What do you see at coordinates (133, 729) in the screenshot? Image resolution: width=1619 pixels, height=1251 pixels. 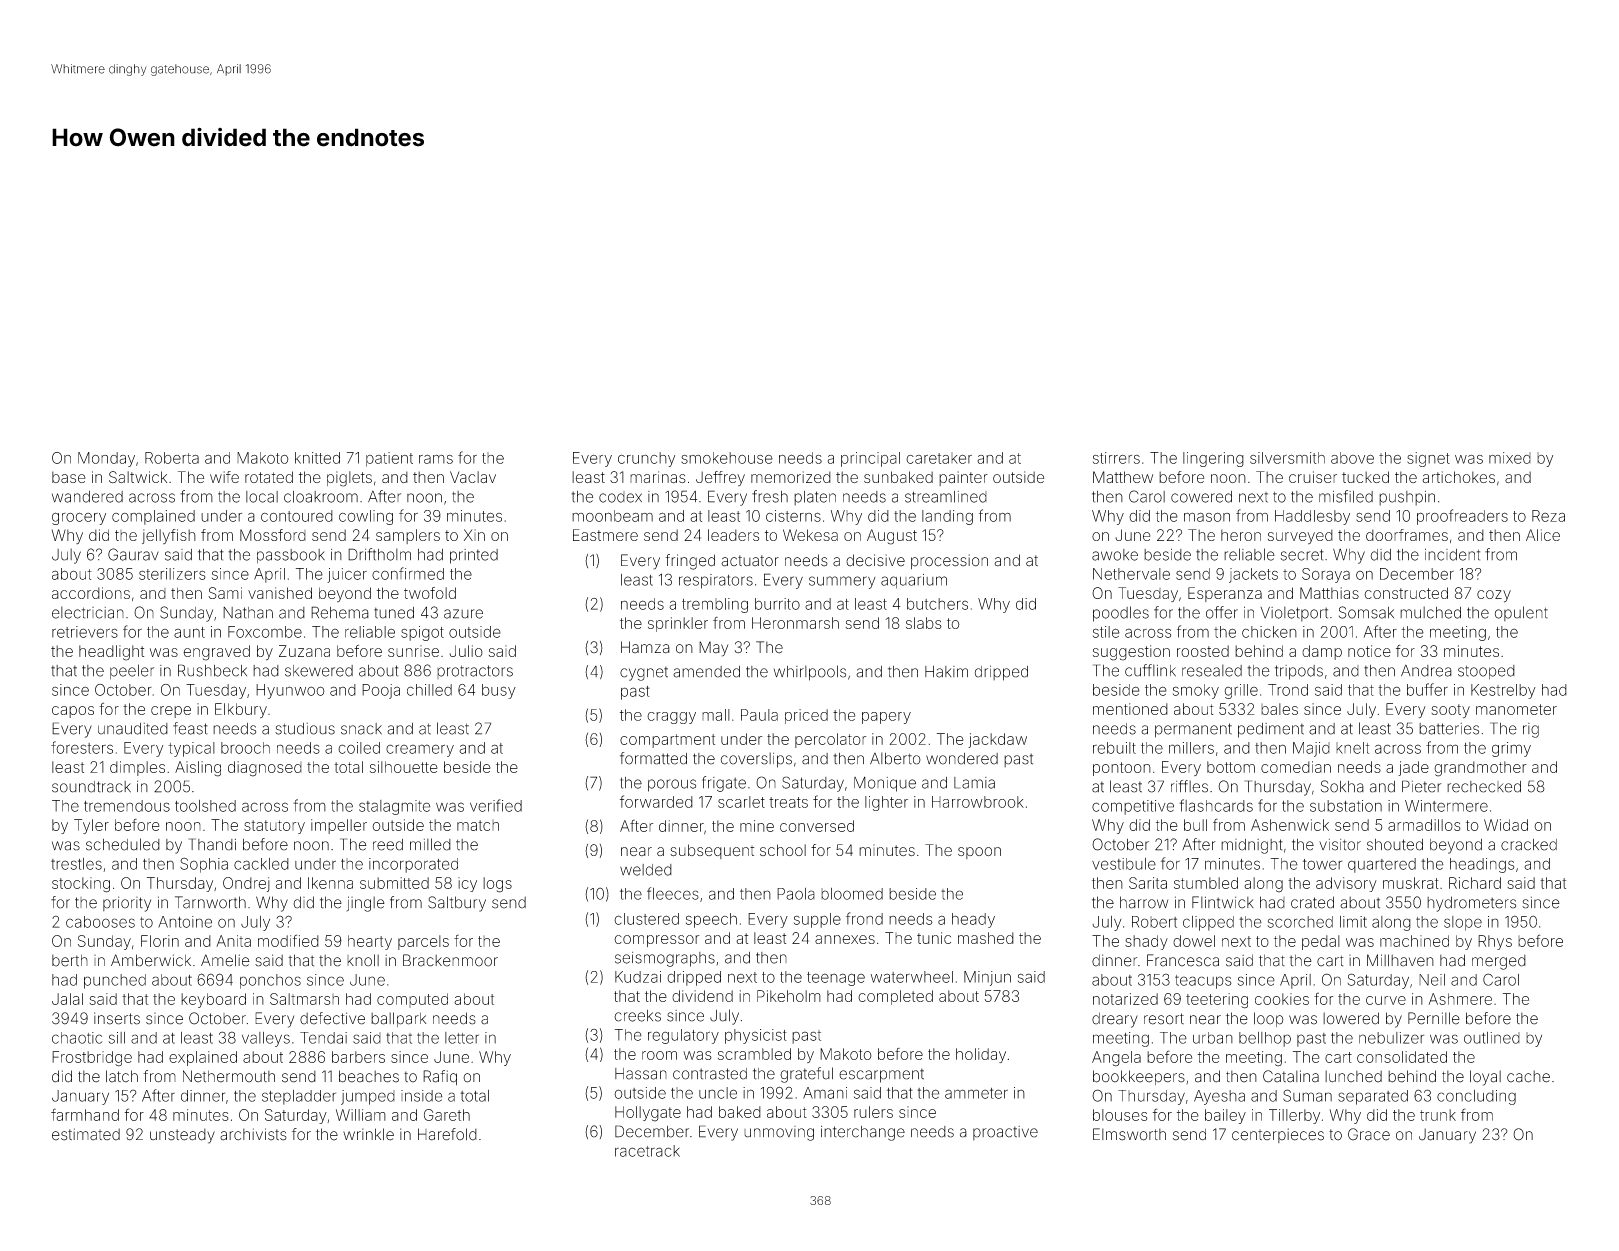 I see `unaudited` at bounding box center [133, 729].
